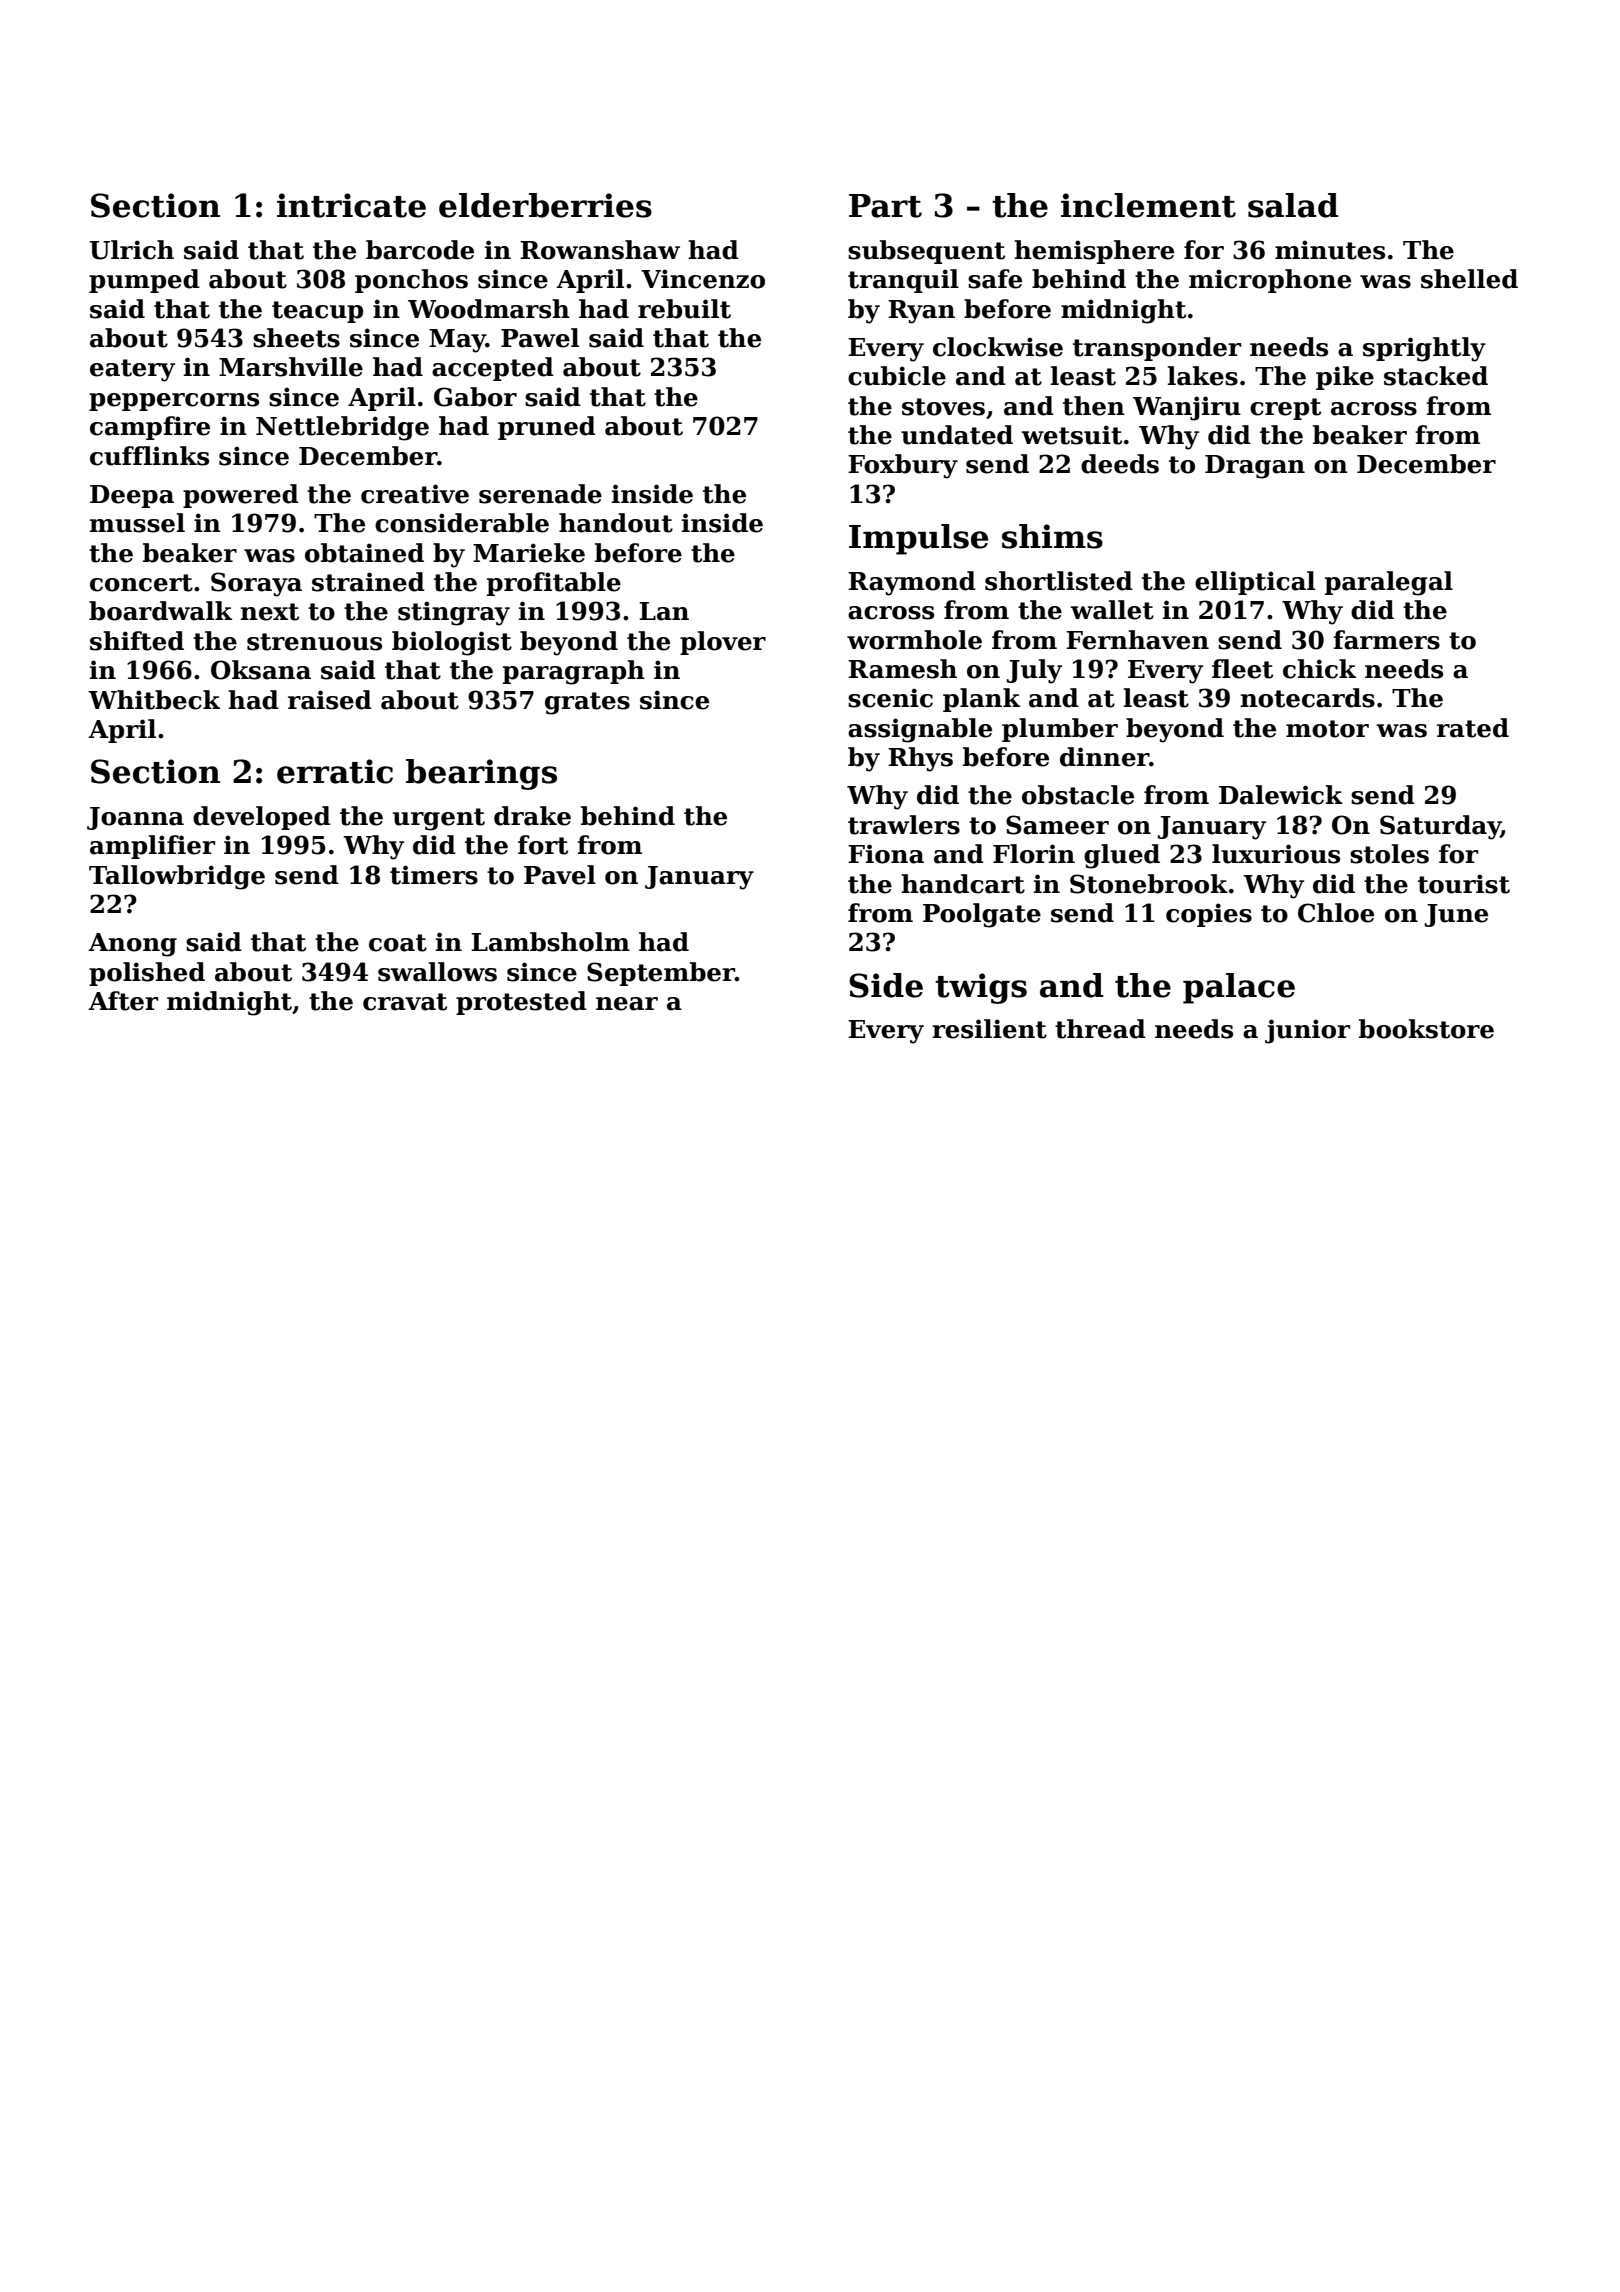  I want to click on After, so click(123, 1001).
